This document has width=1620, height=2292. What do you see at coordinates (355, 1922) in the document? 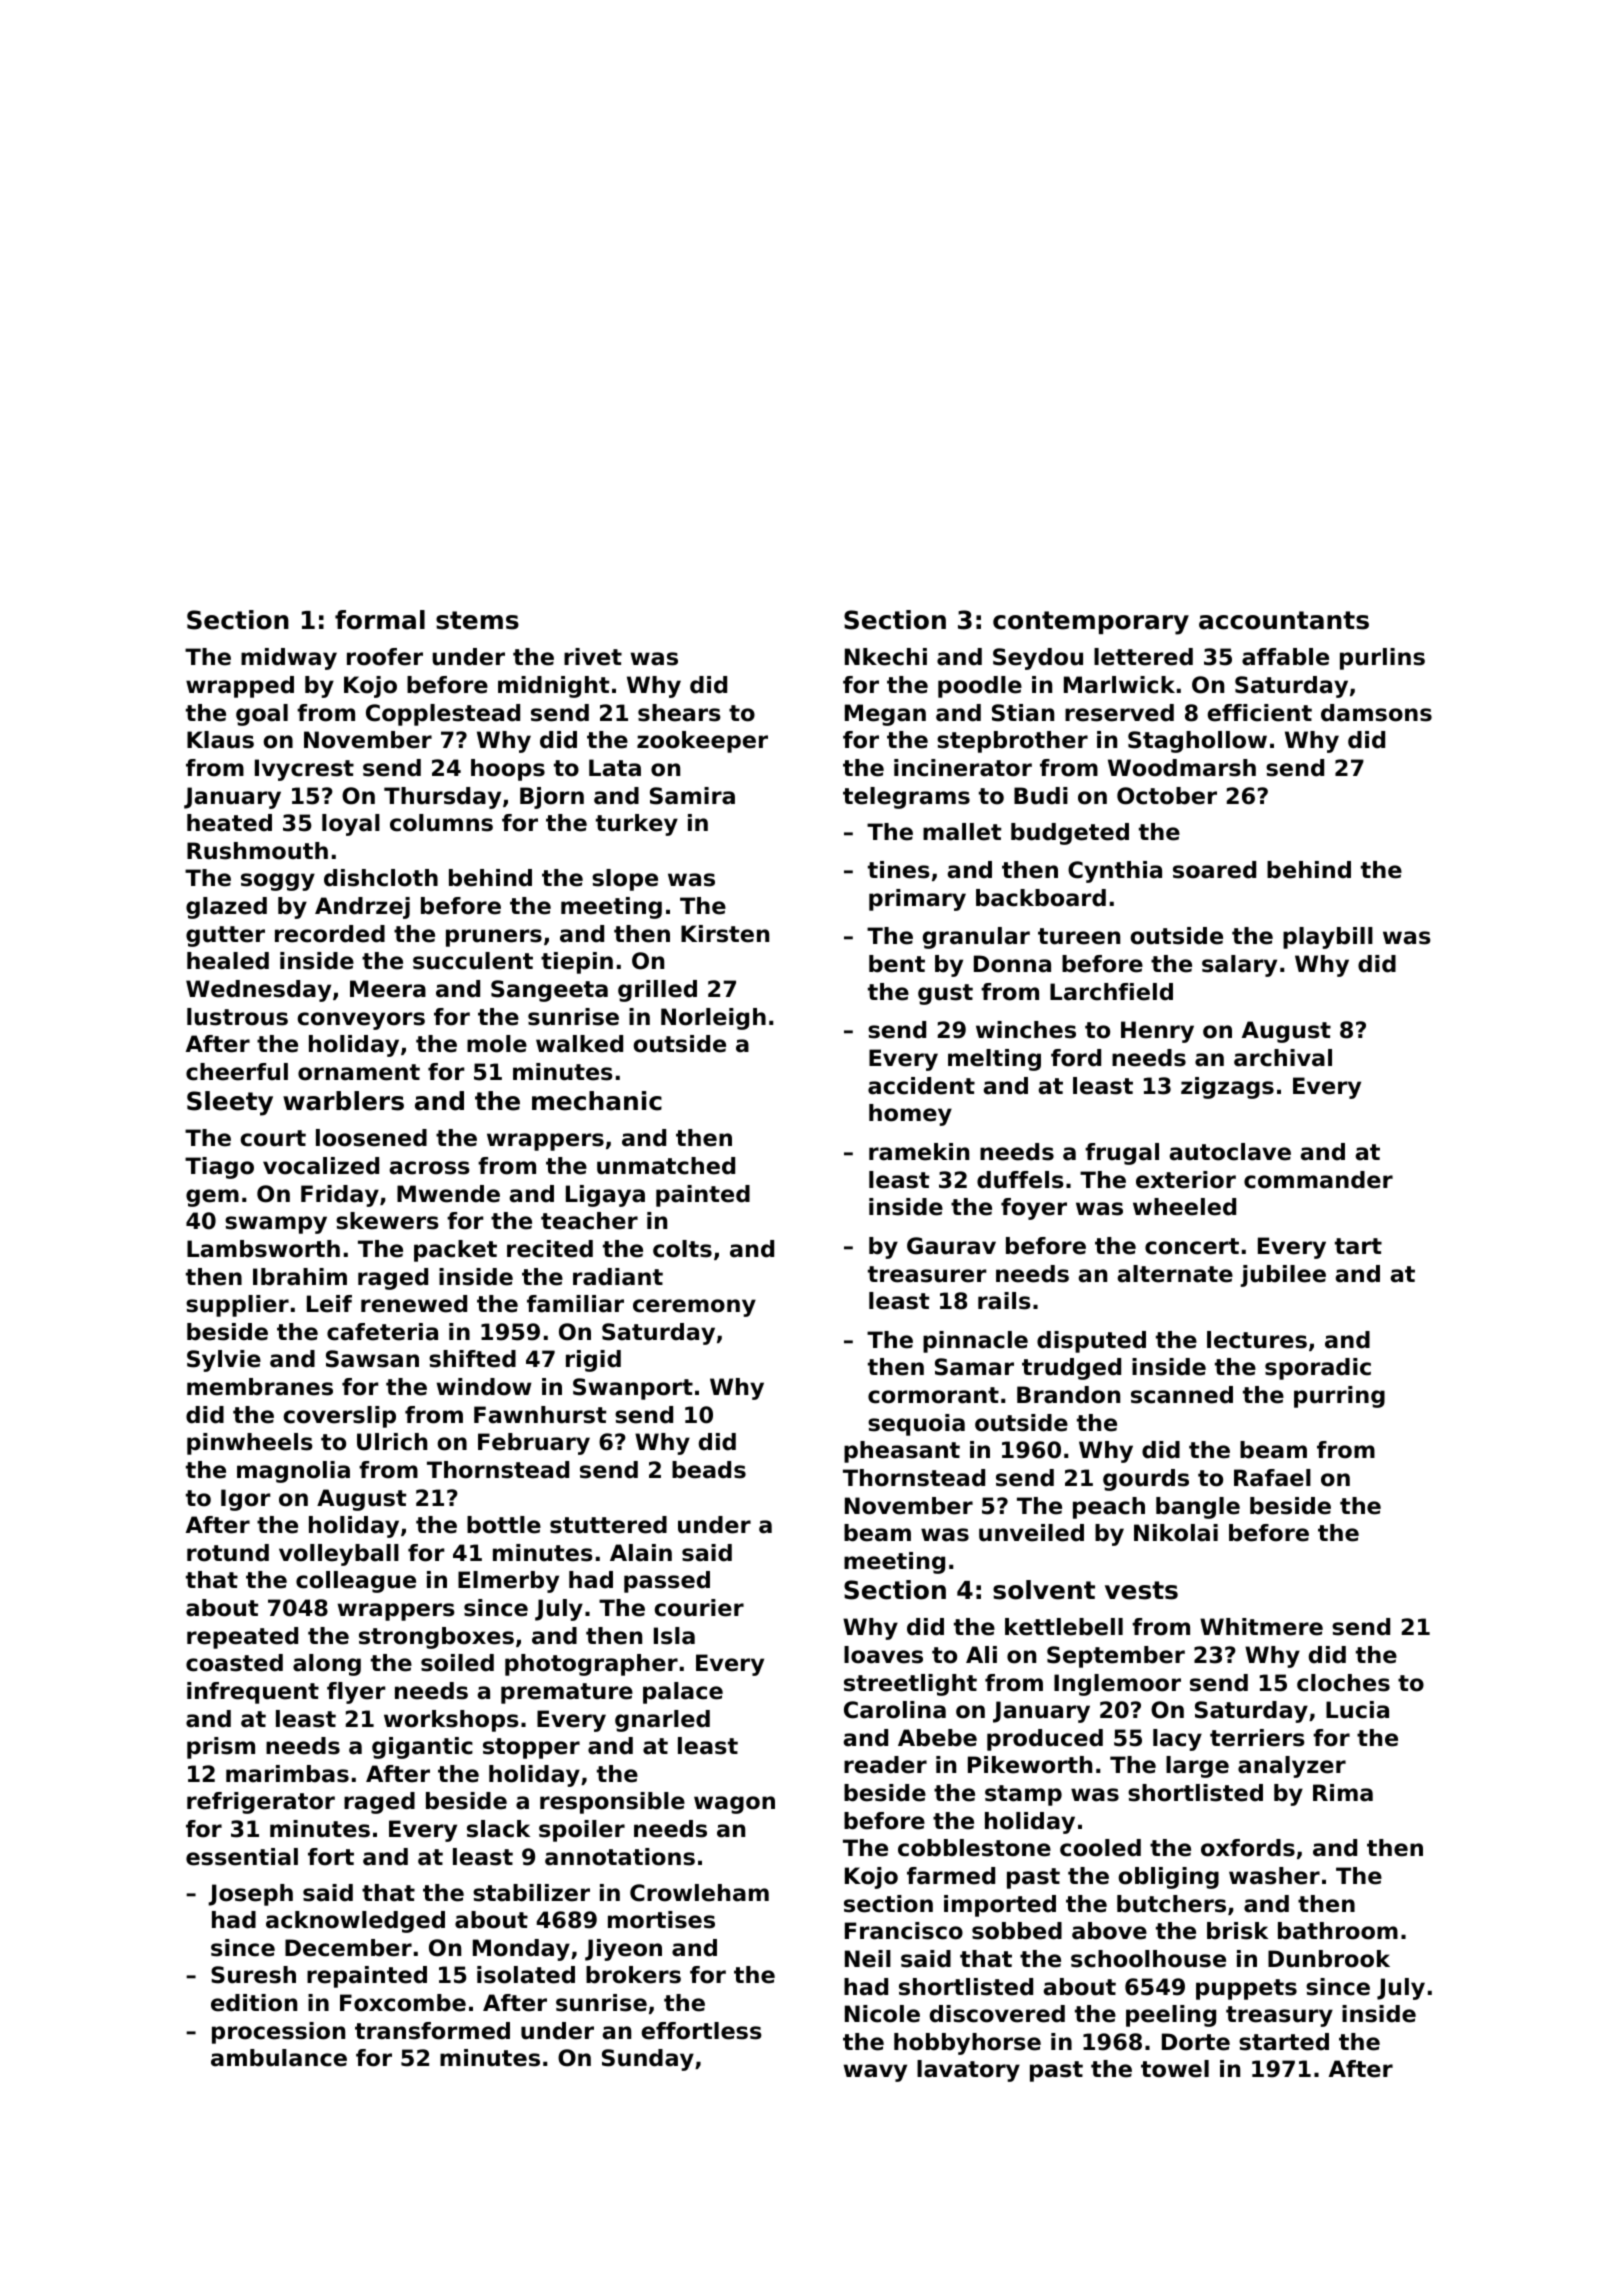
I see `acknowledged` at bounding box center [355, 1922].
